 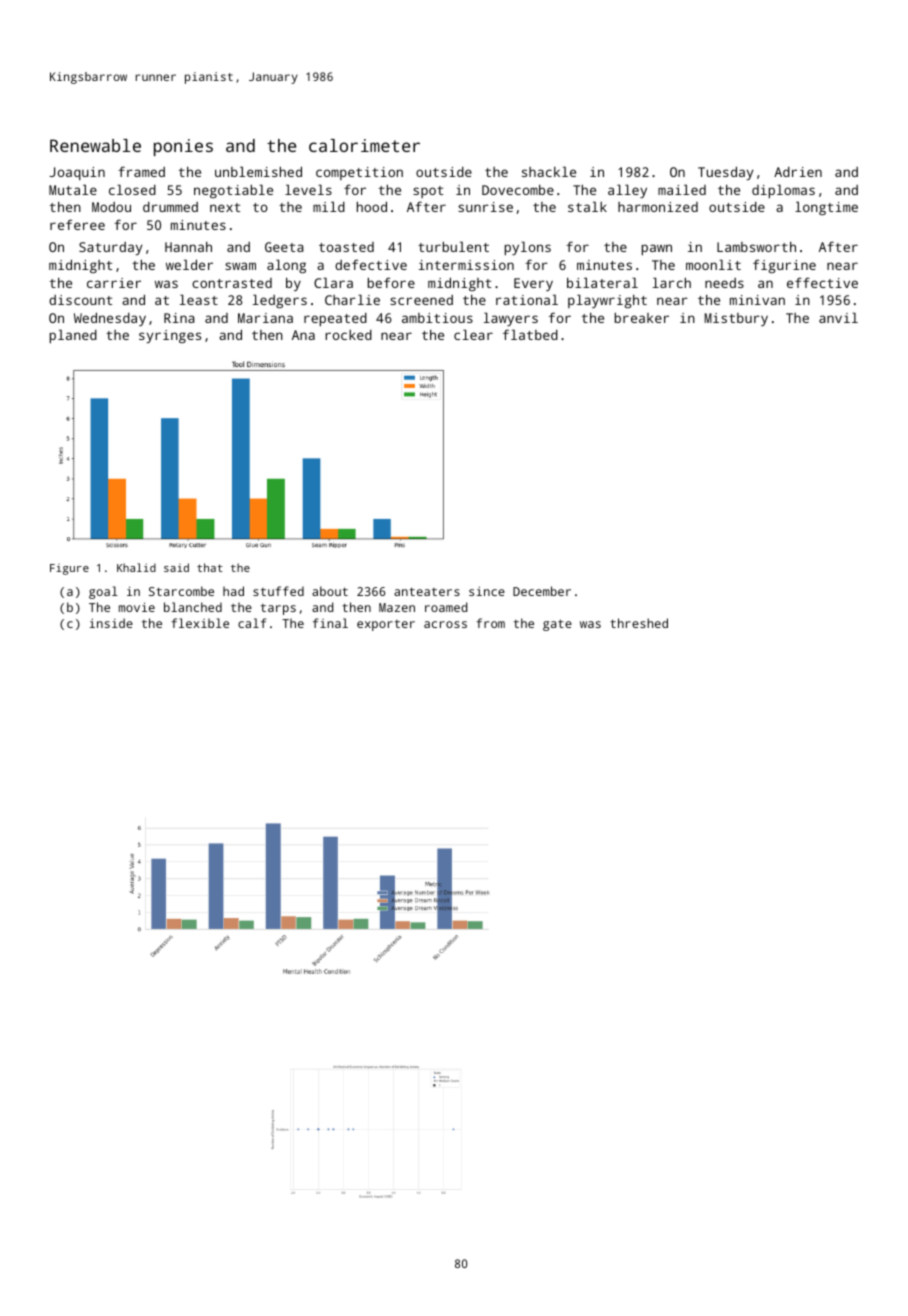 What do you see at coordinates (73, 336) in the screenshot?
I see `planed` at bounding box center [73, 336].
